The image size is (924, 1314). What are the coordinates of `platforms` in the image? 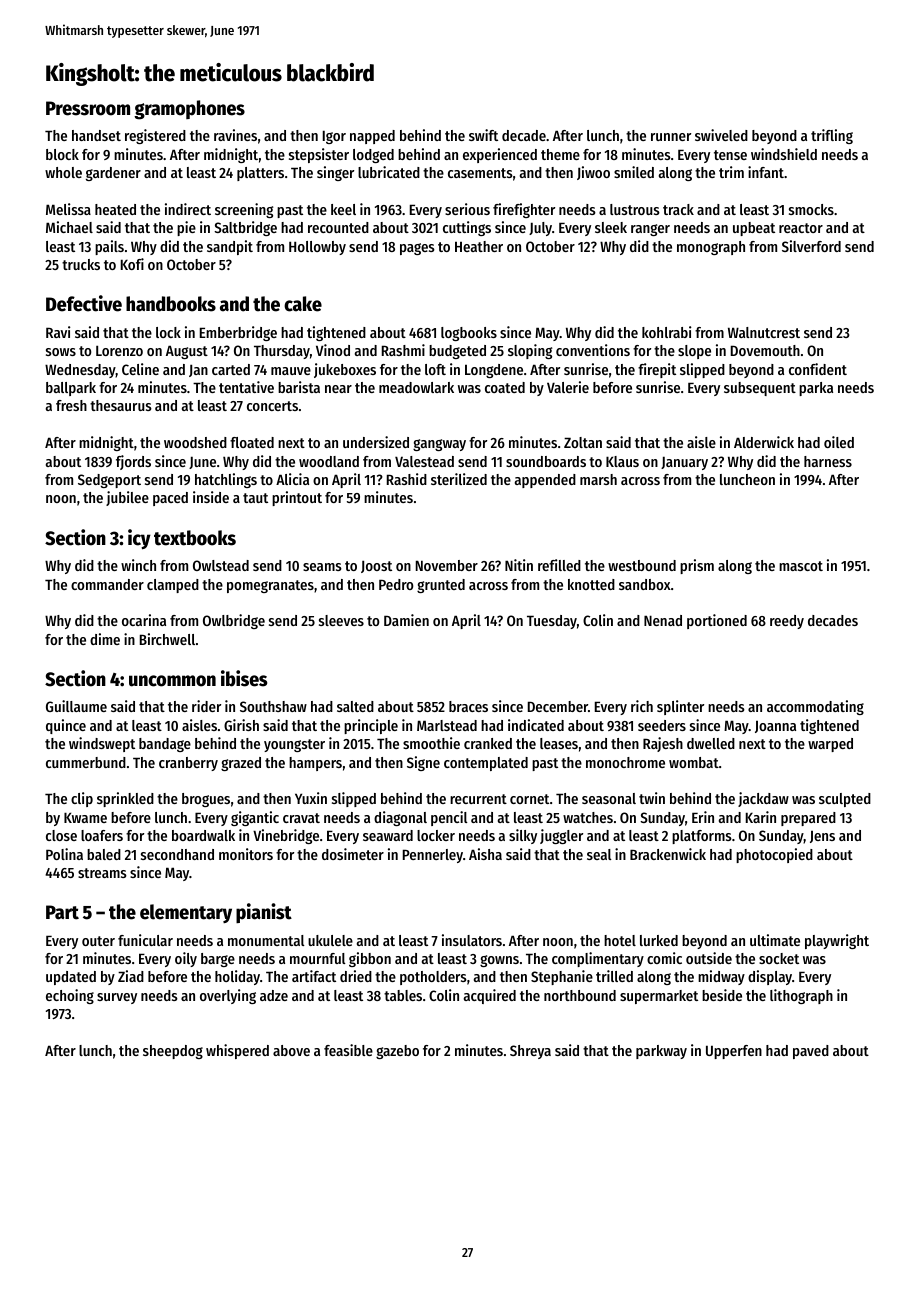 It's located at (702, 837).
